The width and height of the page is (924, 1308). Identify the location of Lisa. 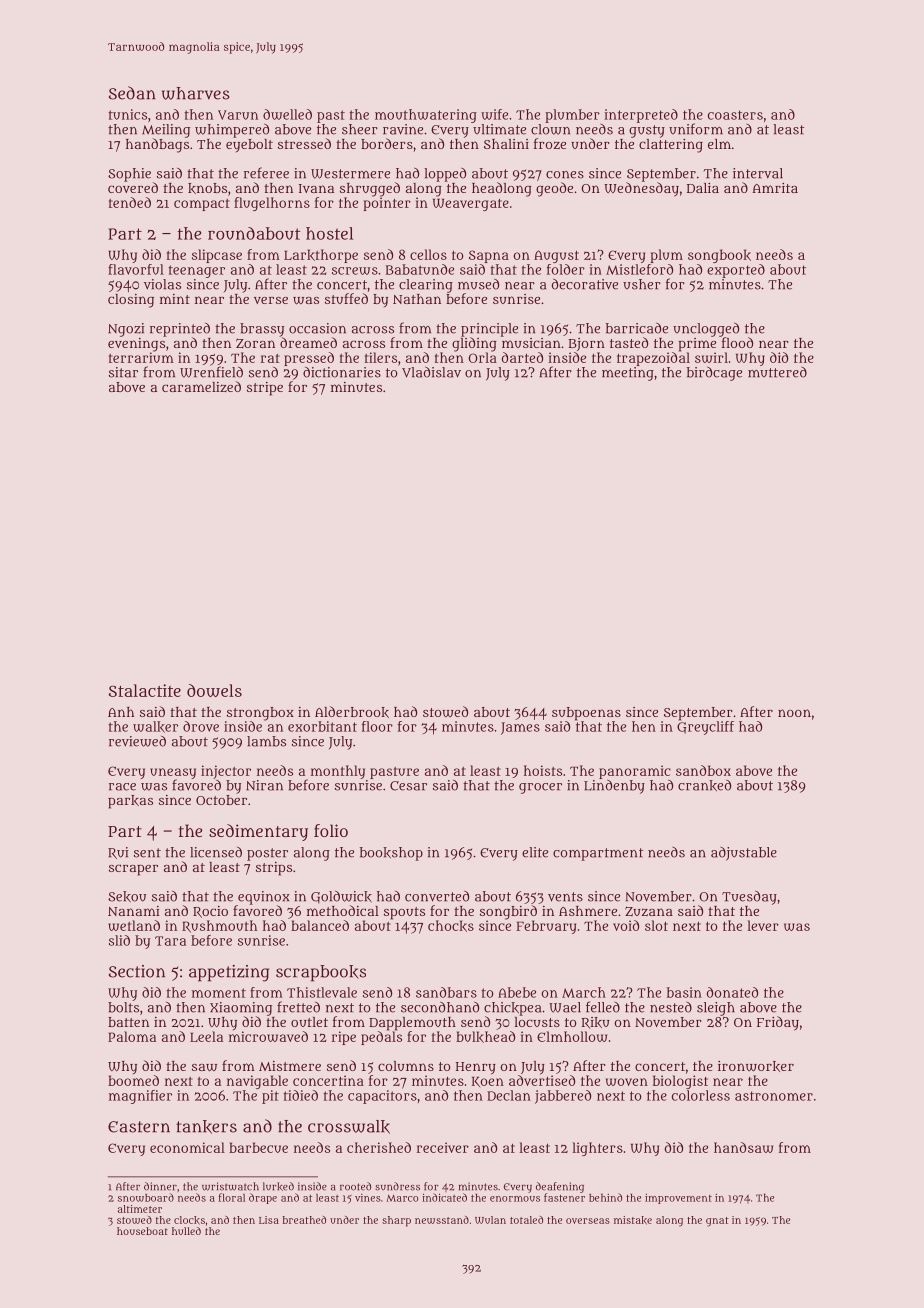
(269, 1220).
